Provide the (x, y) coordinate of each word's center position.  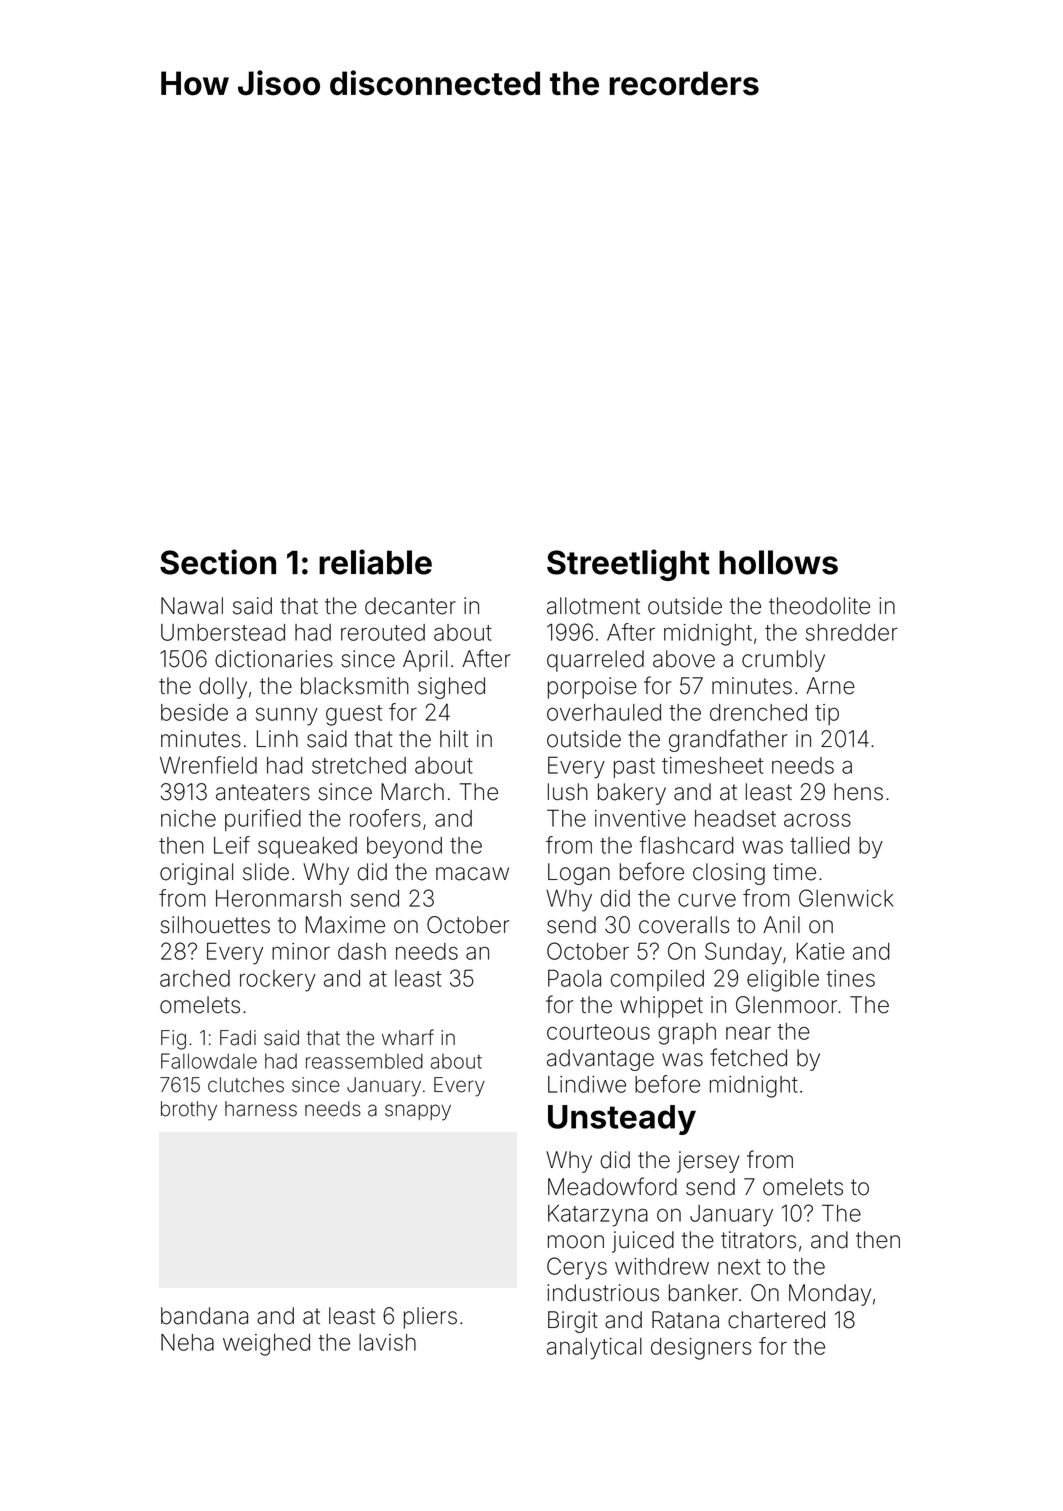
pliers (430, 1318)
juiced (643, 1242)
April (425, 661)
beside (194, 712)
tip (827, 714)
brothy (189, 1111)
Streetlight (628, 565)
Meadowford (612, 1186)
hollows (778, 562)
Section (218, 562)
